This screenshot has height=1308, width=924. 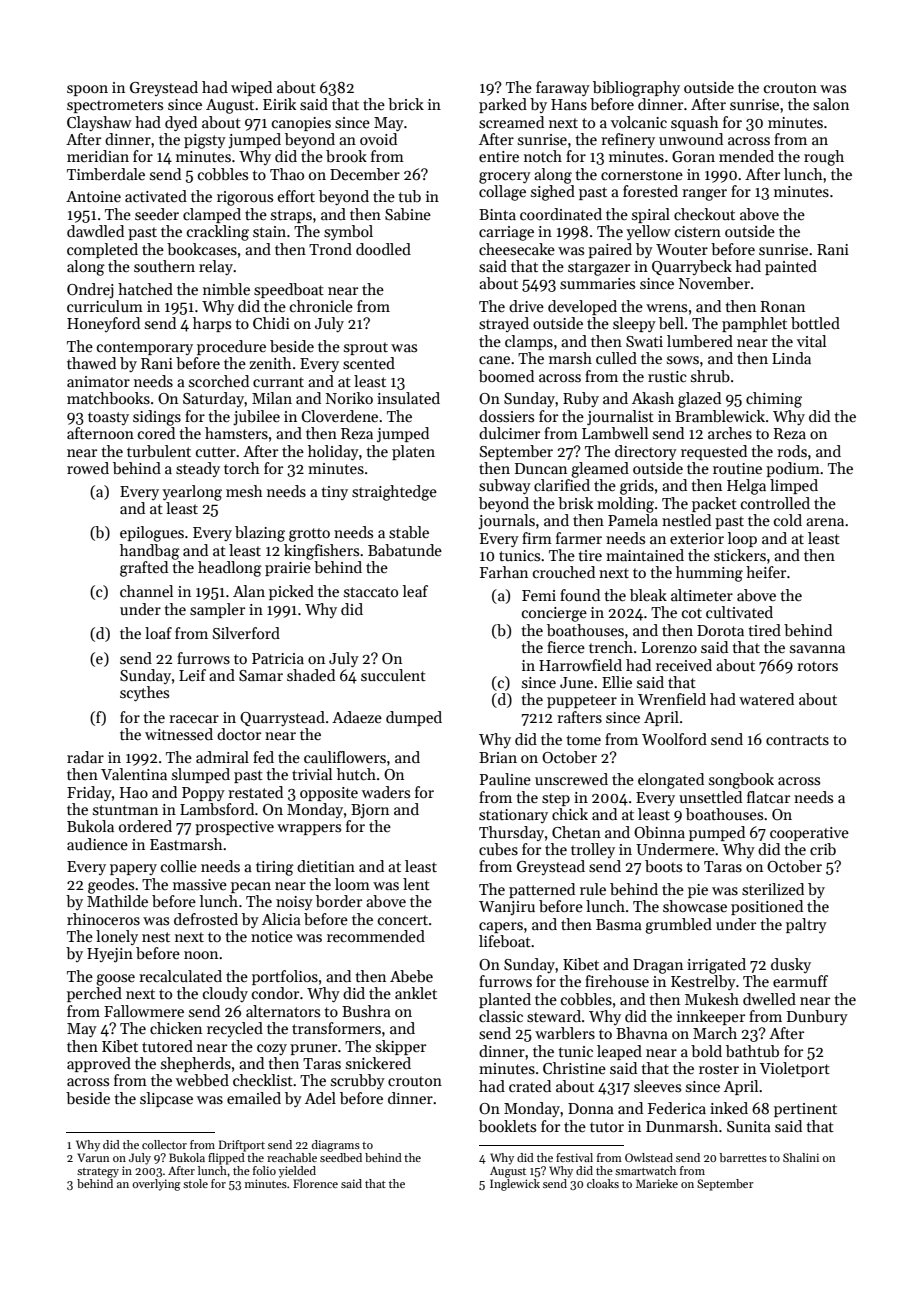 What do you see at coordinates (511, 122) in the screenshot?
I see `screamed` at bounding box center [511, 122].
